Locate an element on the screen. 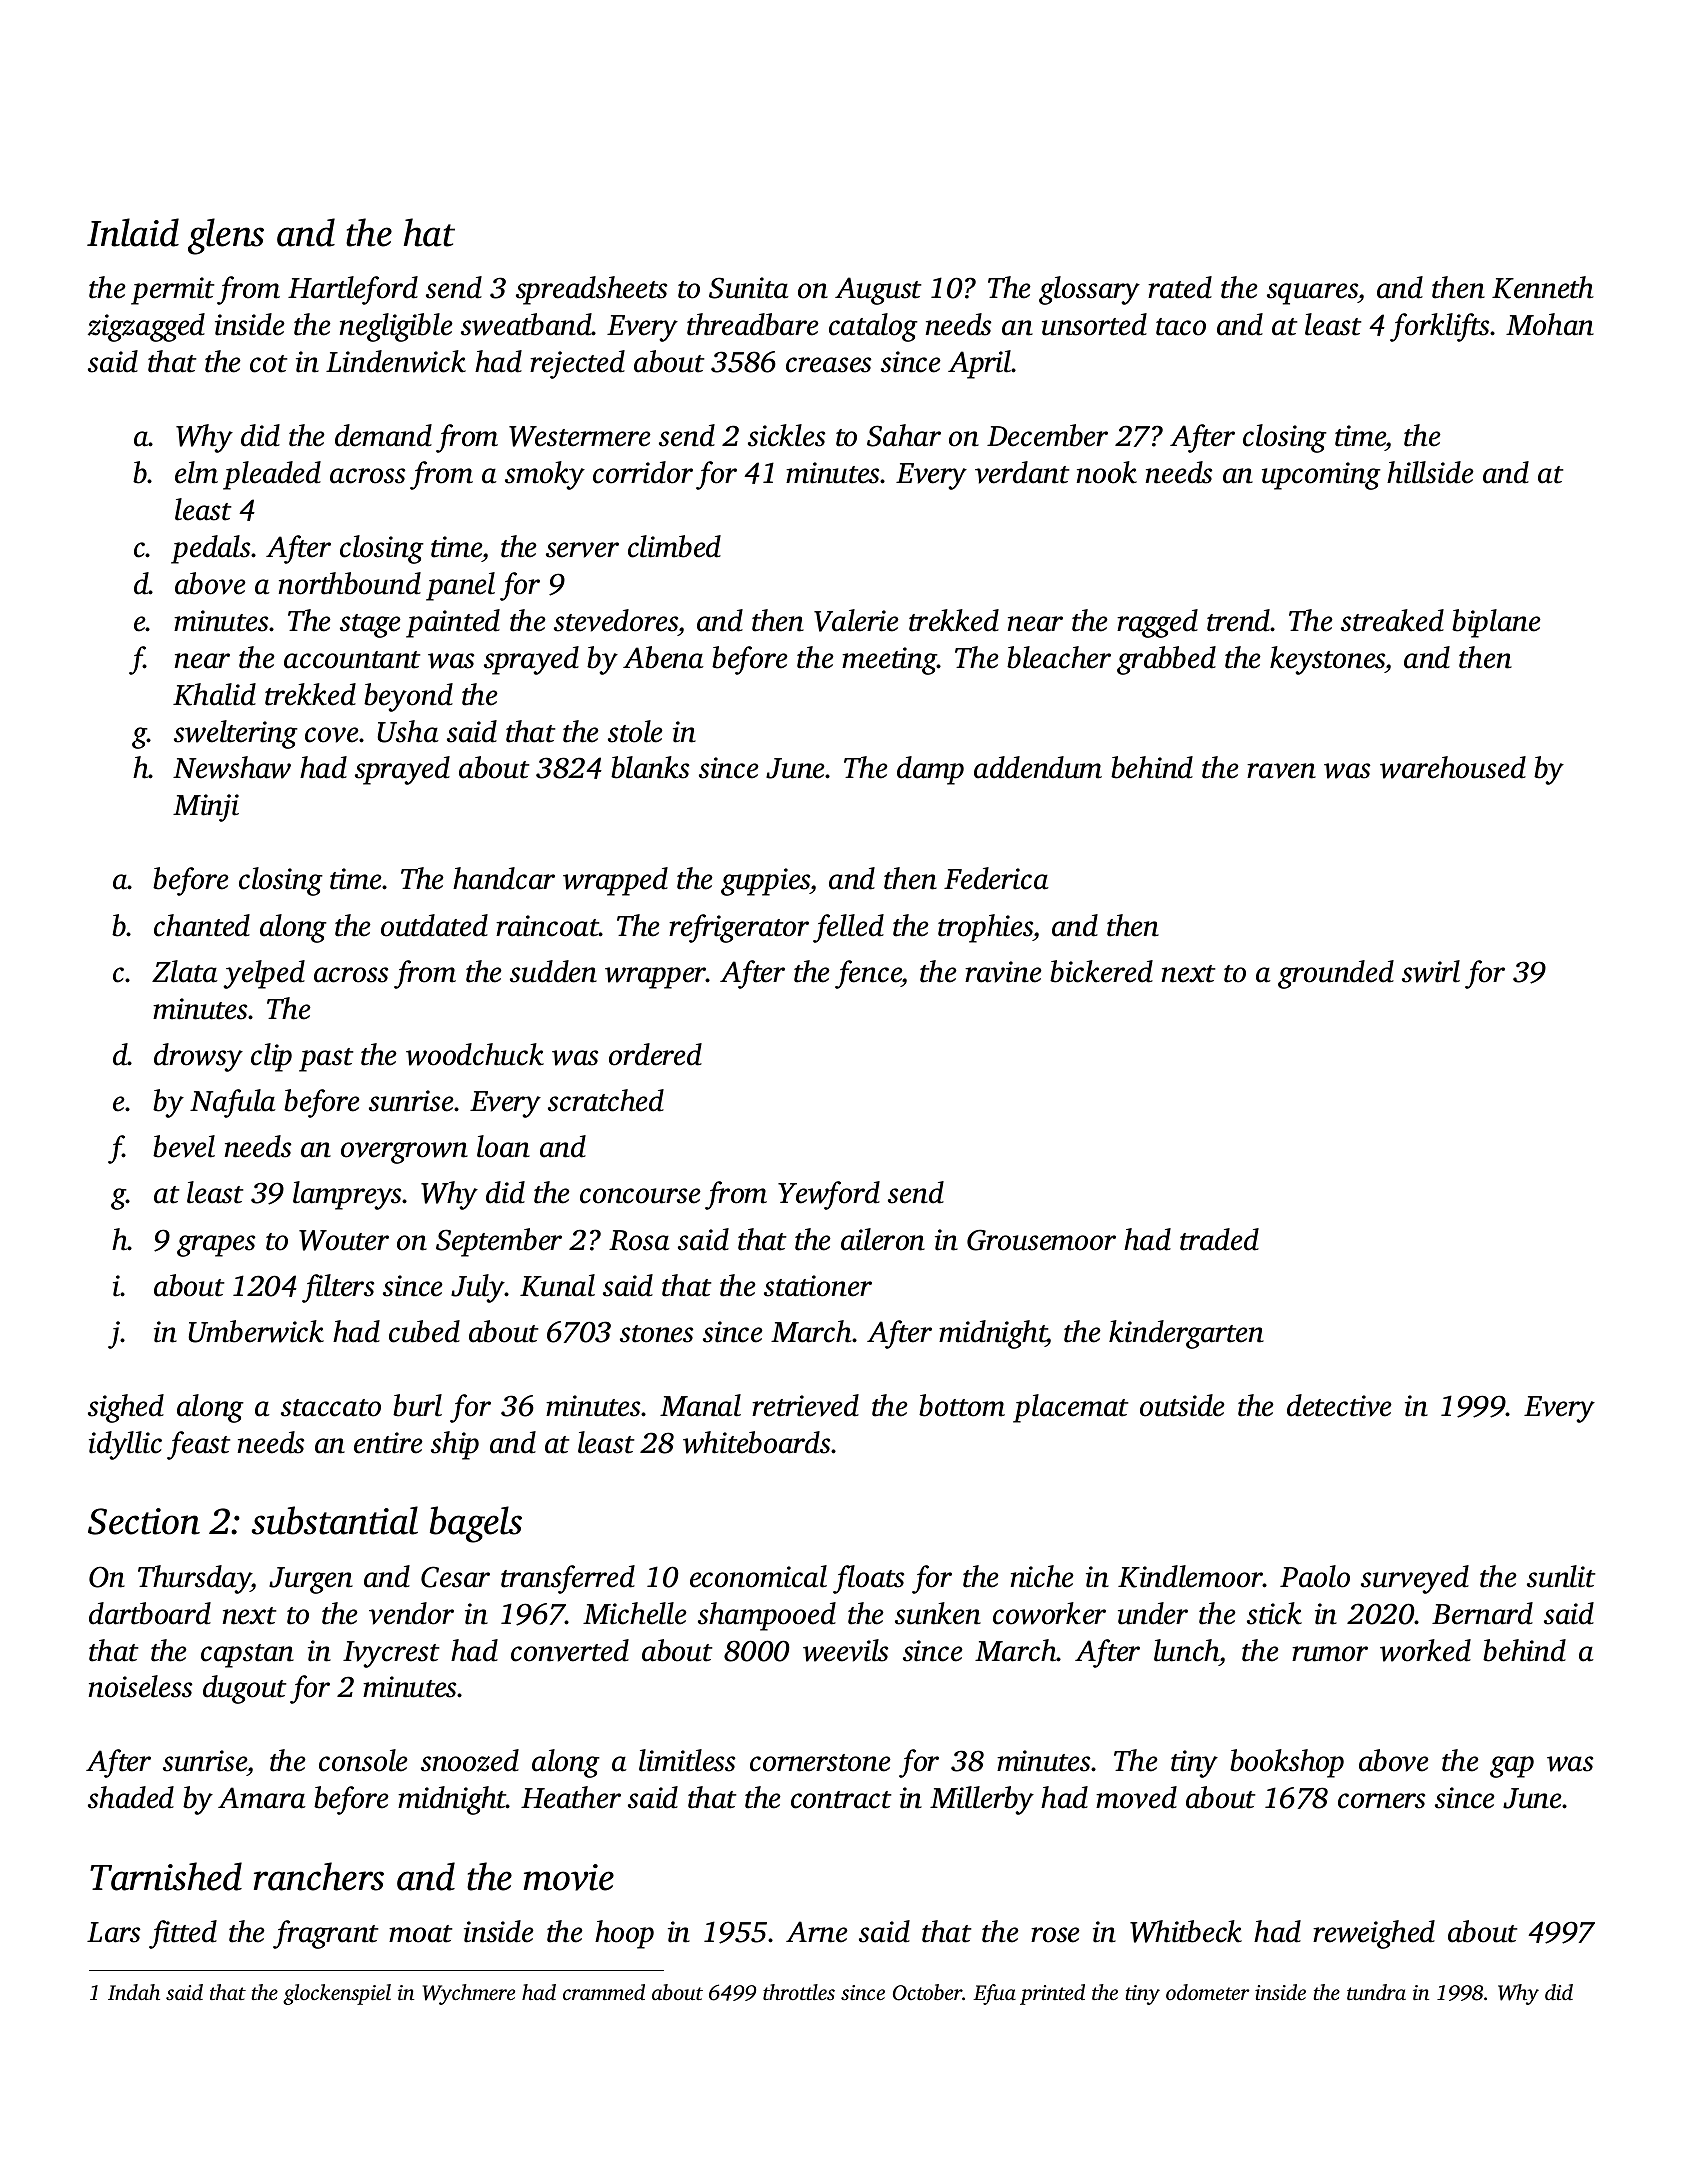 This screenshot has width=1683, height=2178. Manal is located at coordinates (700, 1405).
